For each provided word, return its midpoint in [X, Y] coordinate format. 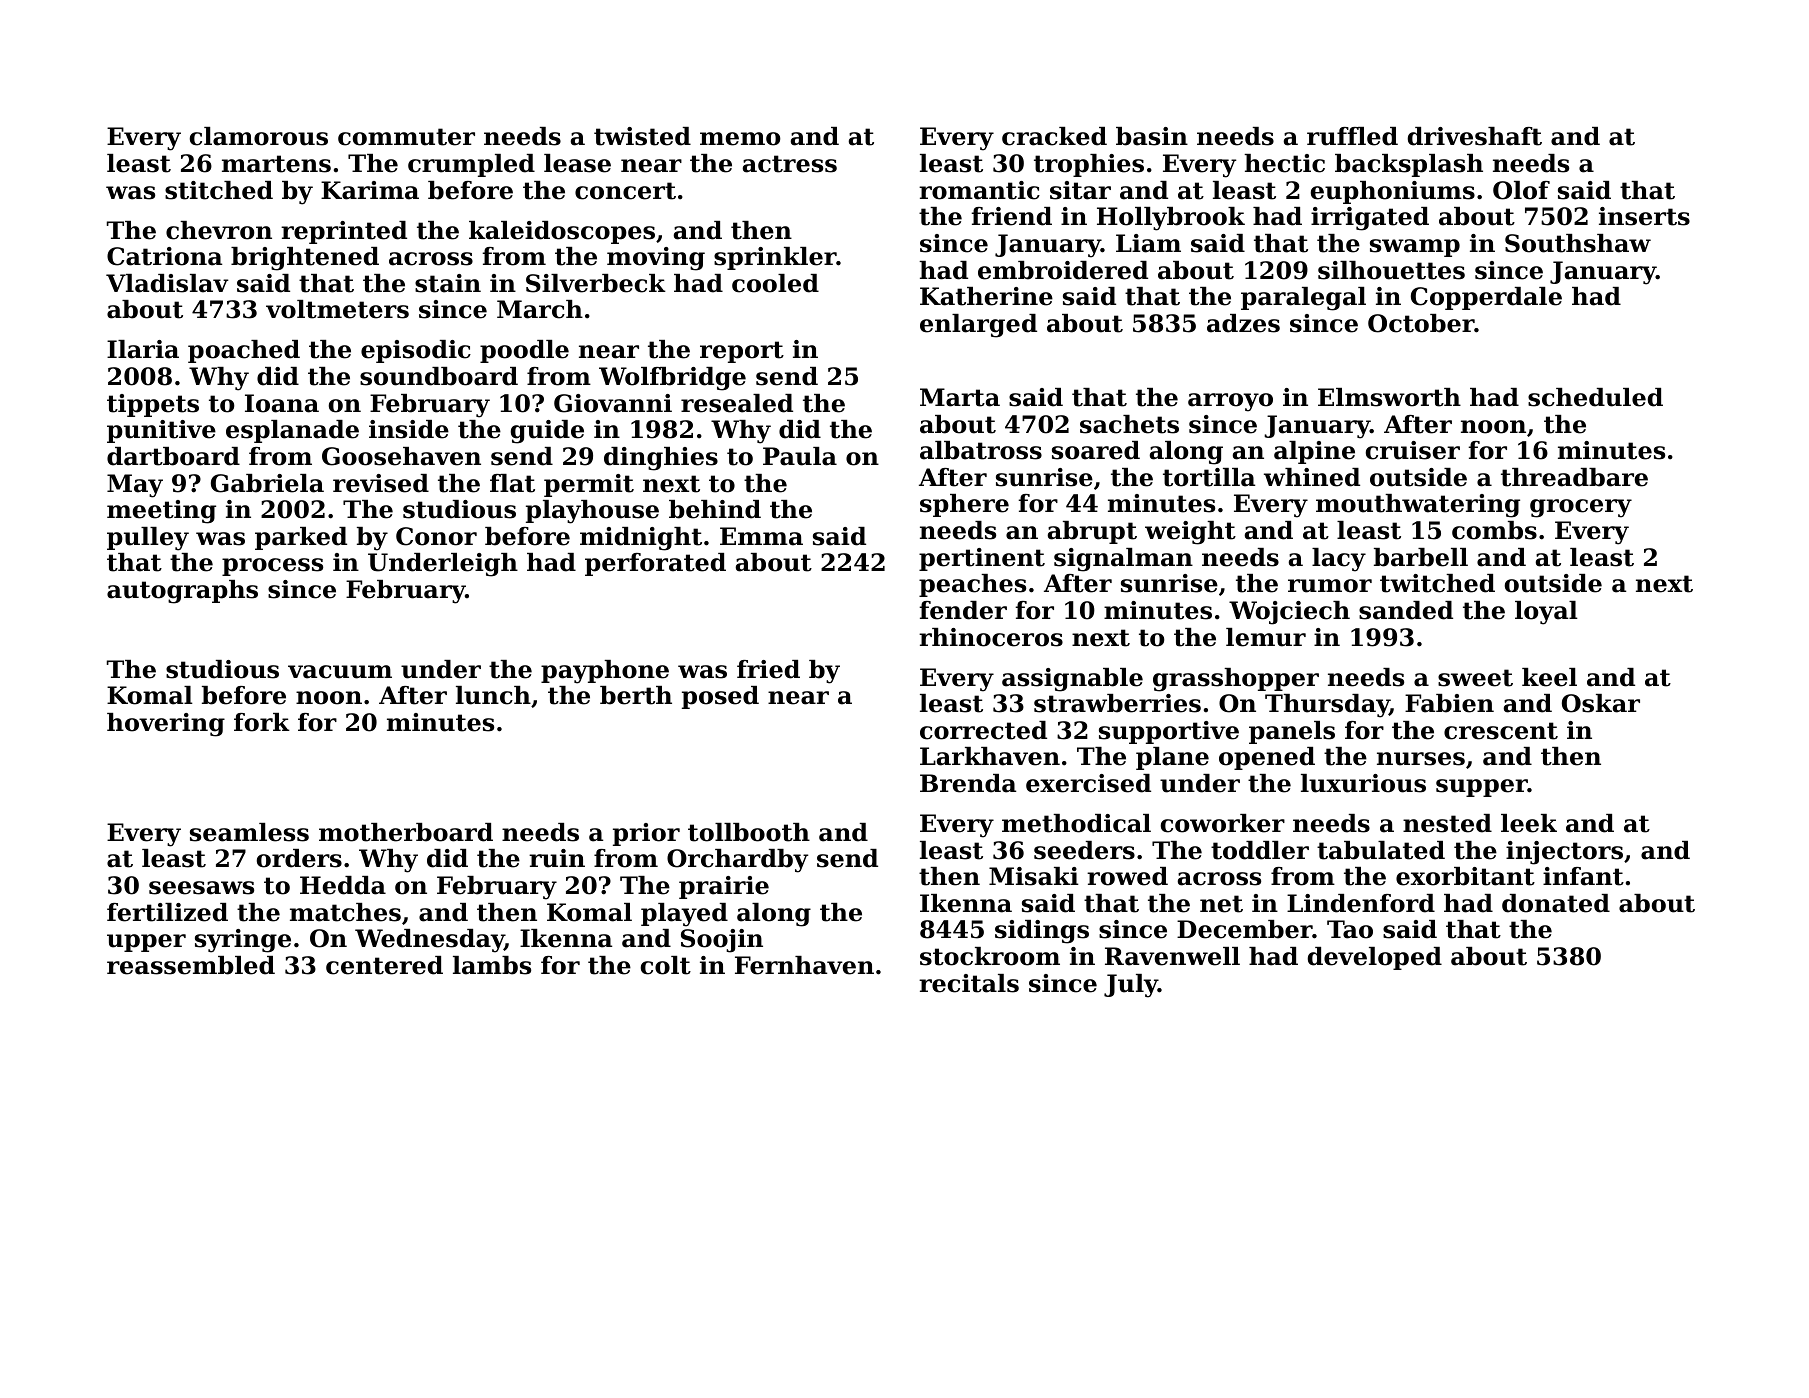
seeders [1084, 850]
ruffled [1352, 136]
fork [262, 722]
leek [1529, 823]
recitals [969, 983]
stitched [219, 190]
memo [740, 139]
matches [345, 912]
